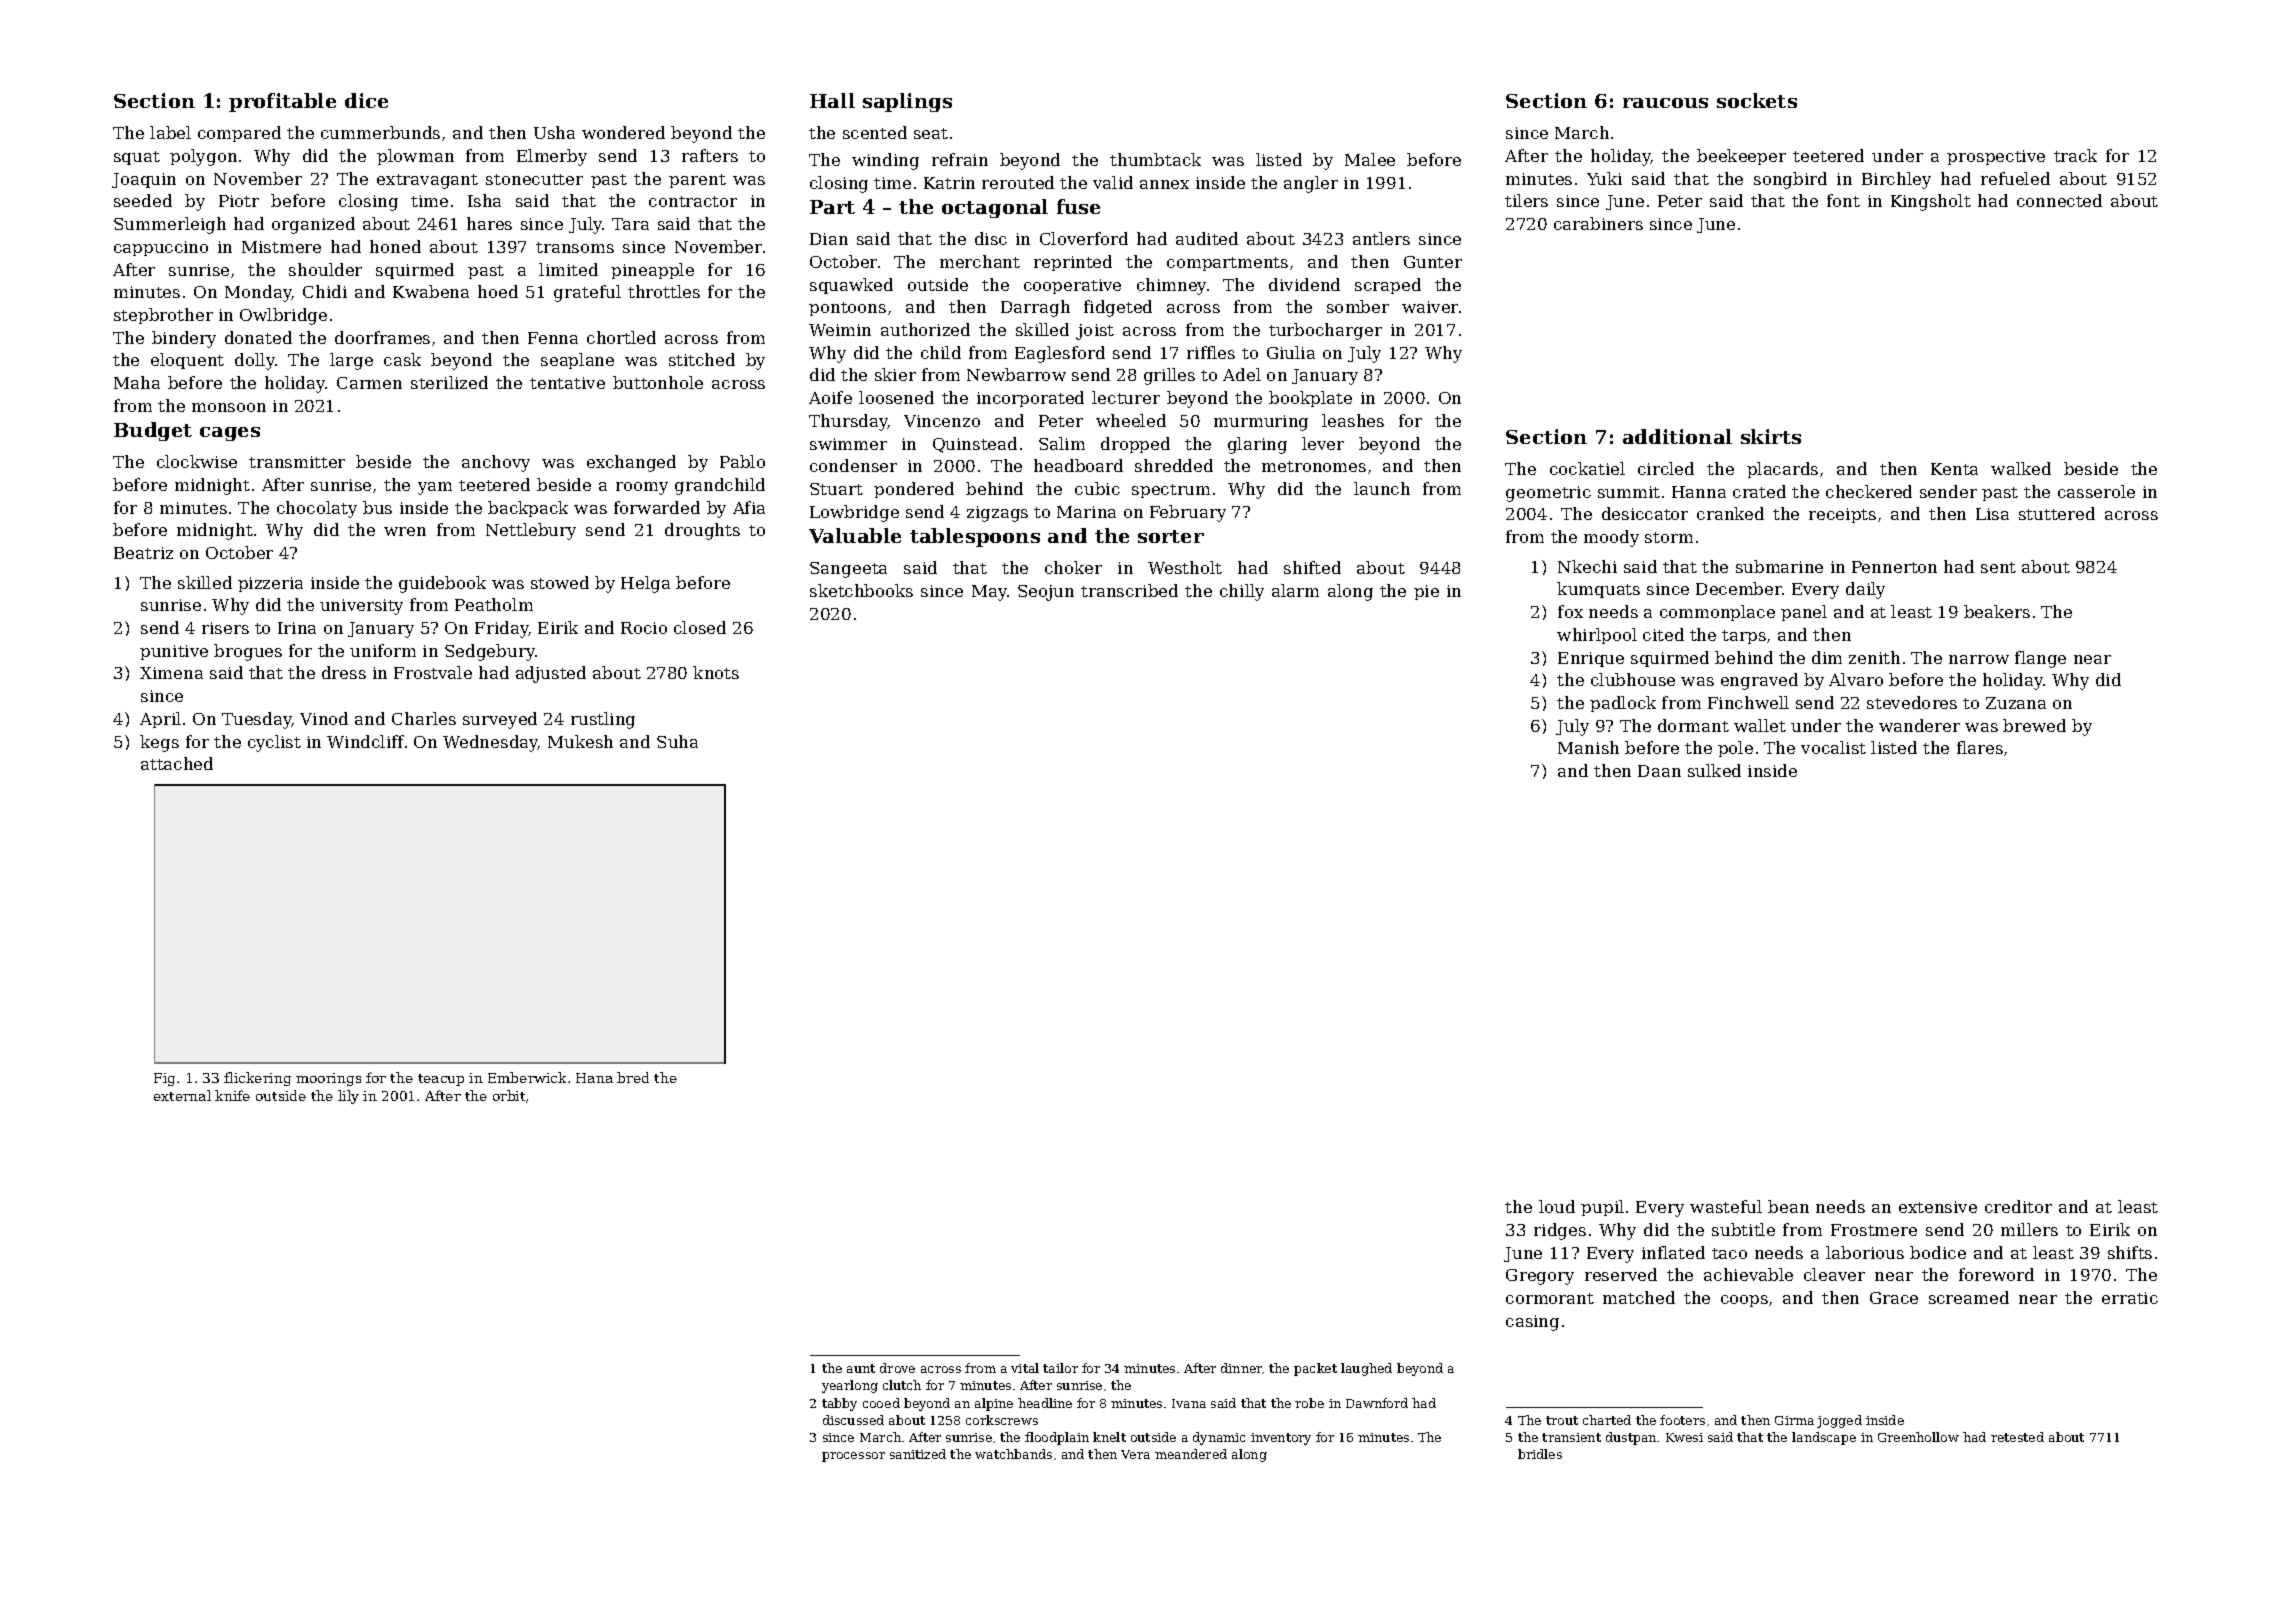  I want to click on processor, so click(853, 1457).
